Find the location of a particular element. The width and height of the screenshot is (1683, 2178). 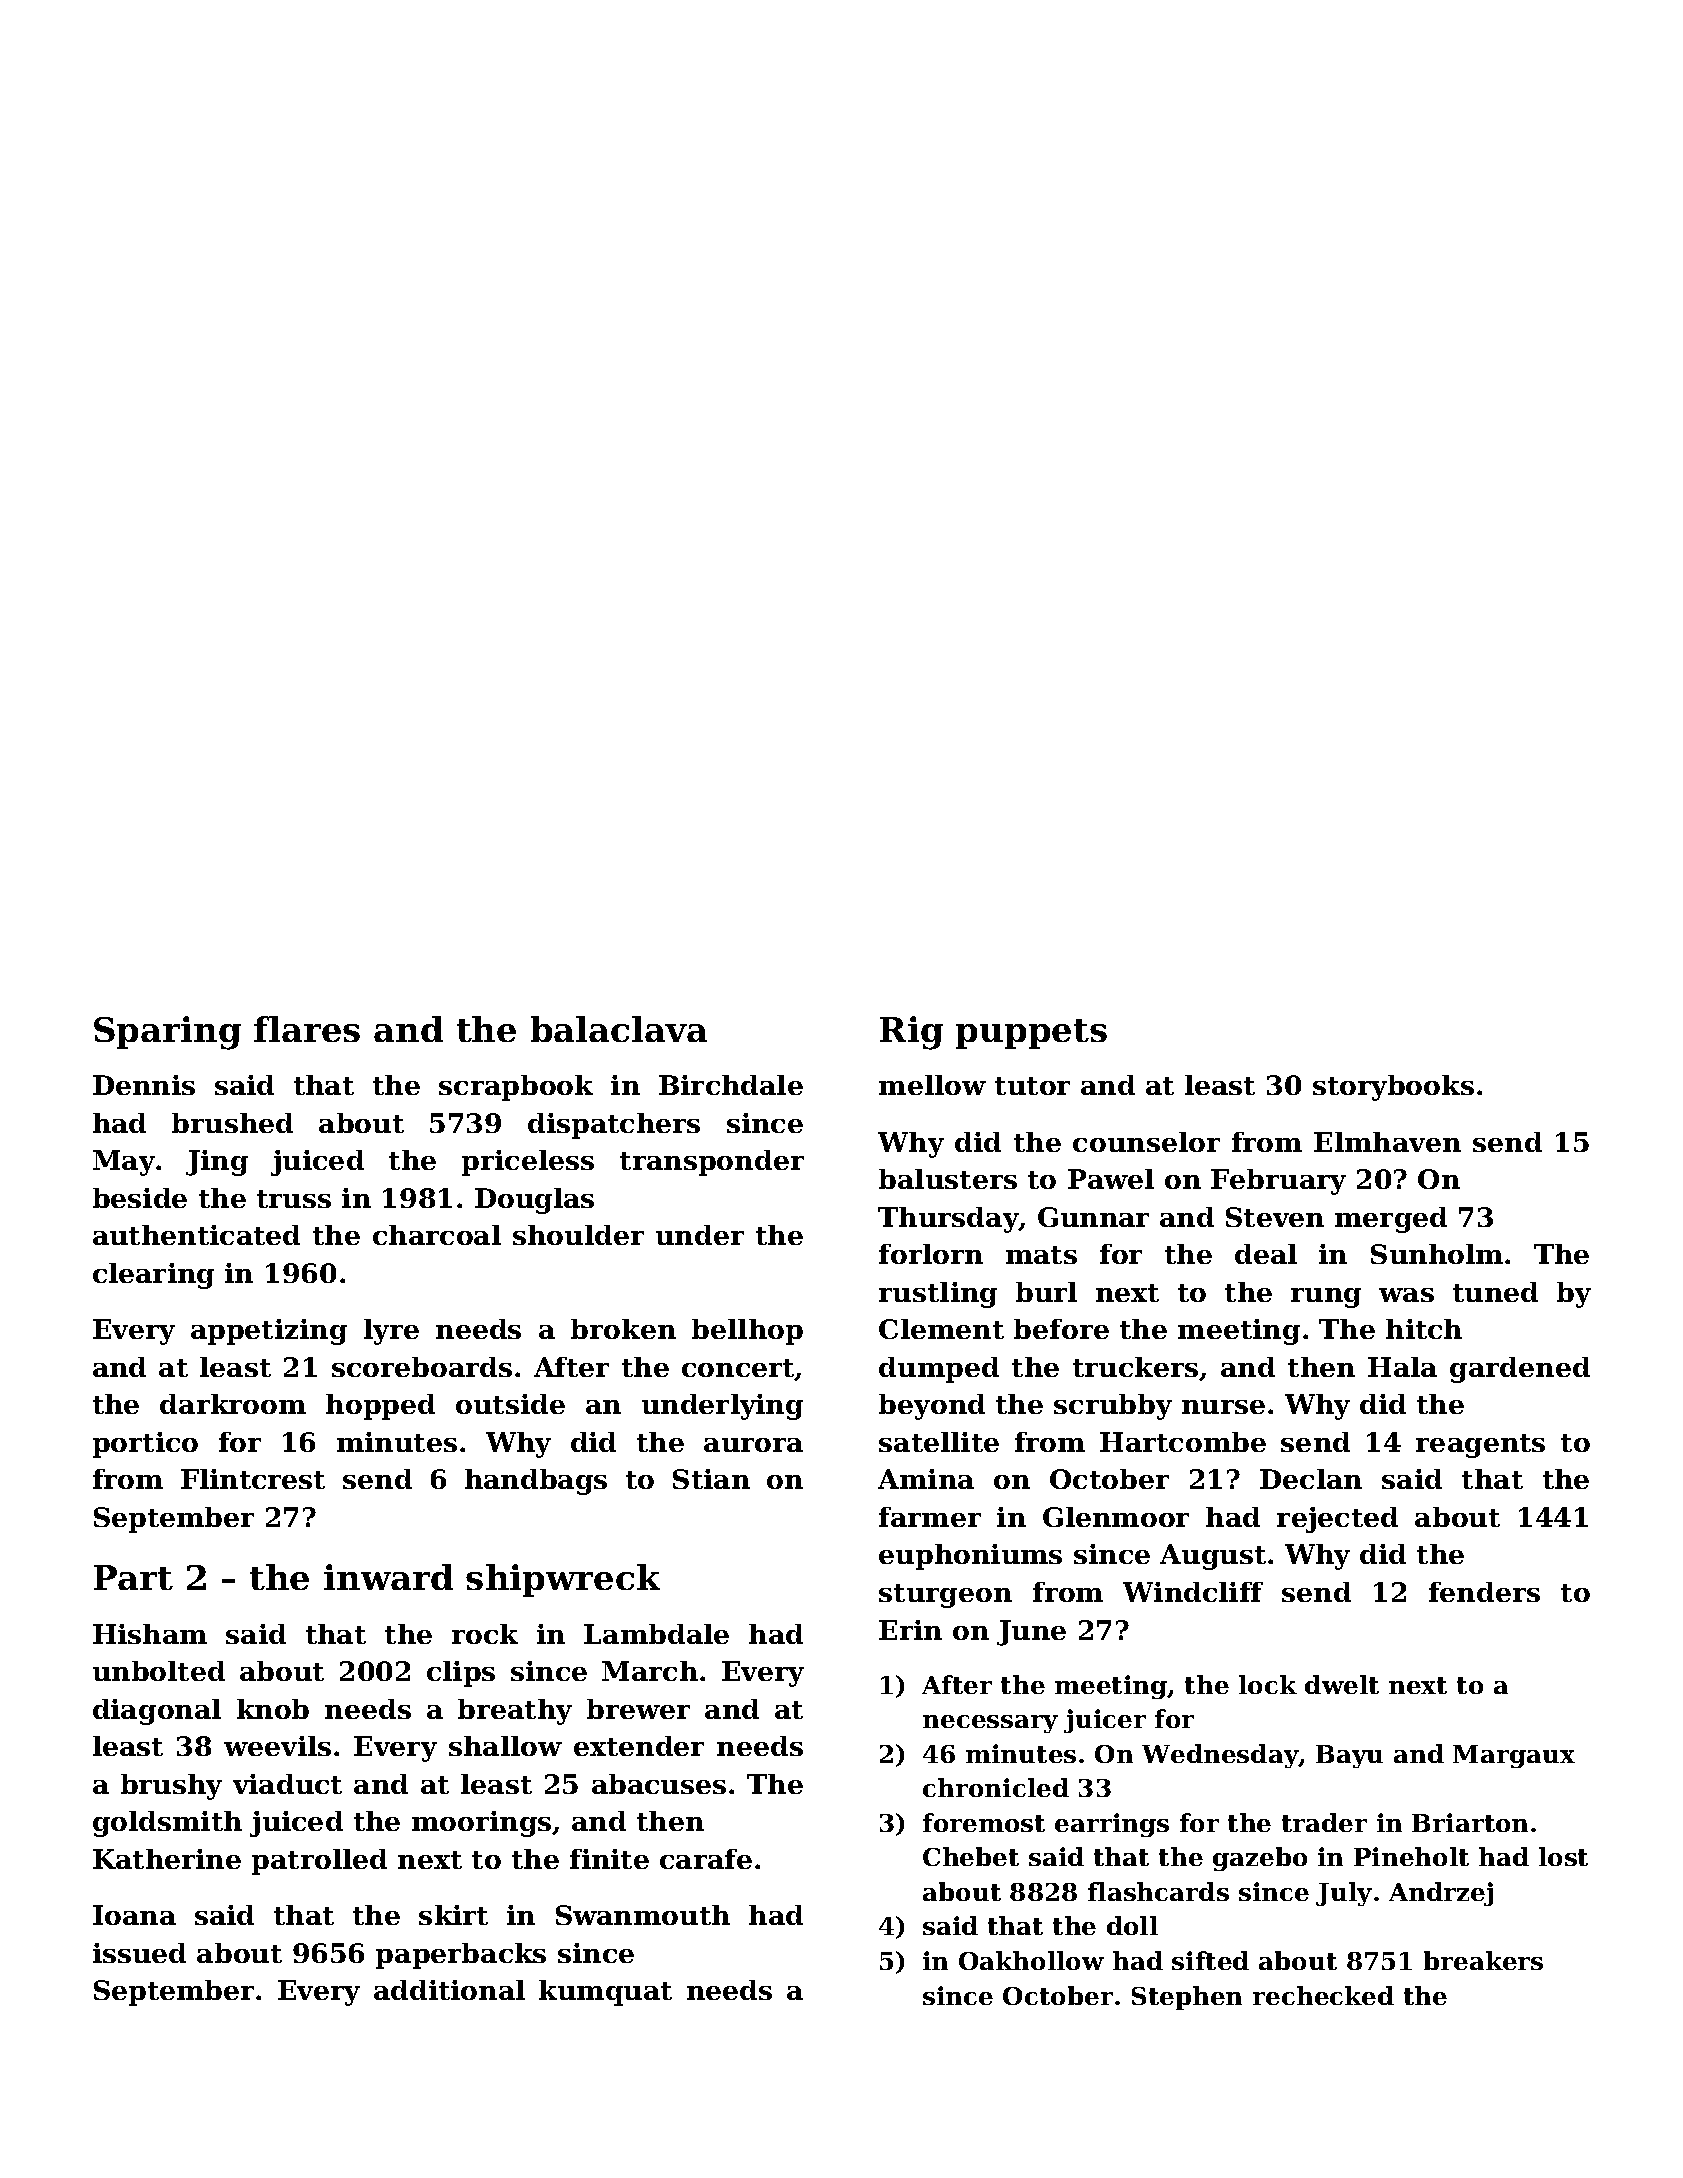

brushy is located at coordinates (171, 1787).
